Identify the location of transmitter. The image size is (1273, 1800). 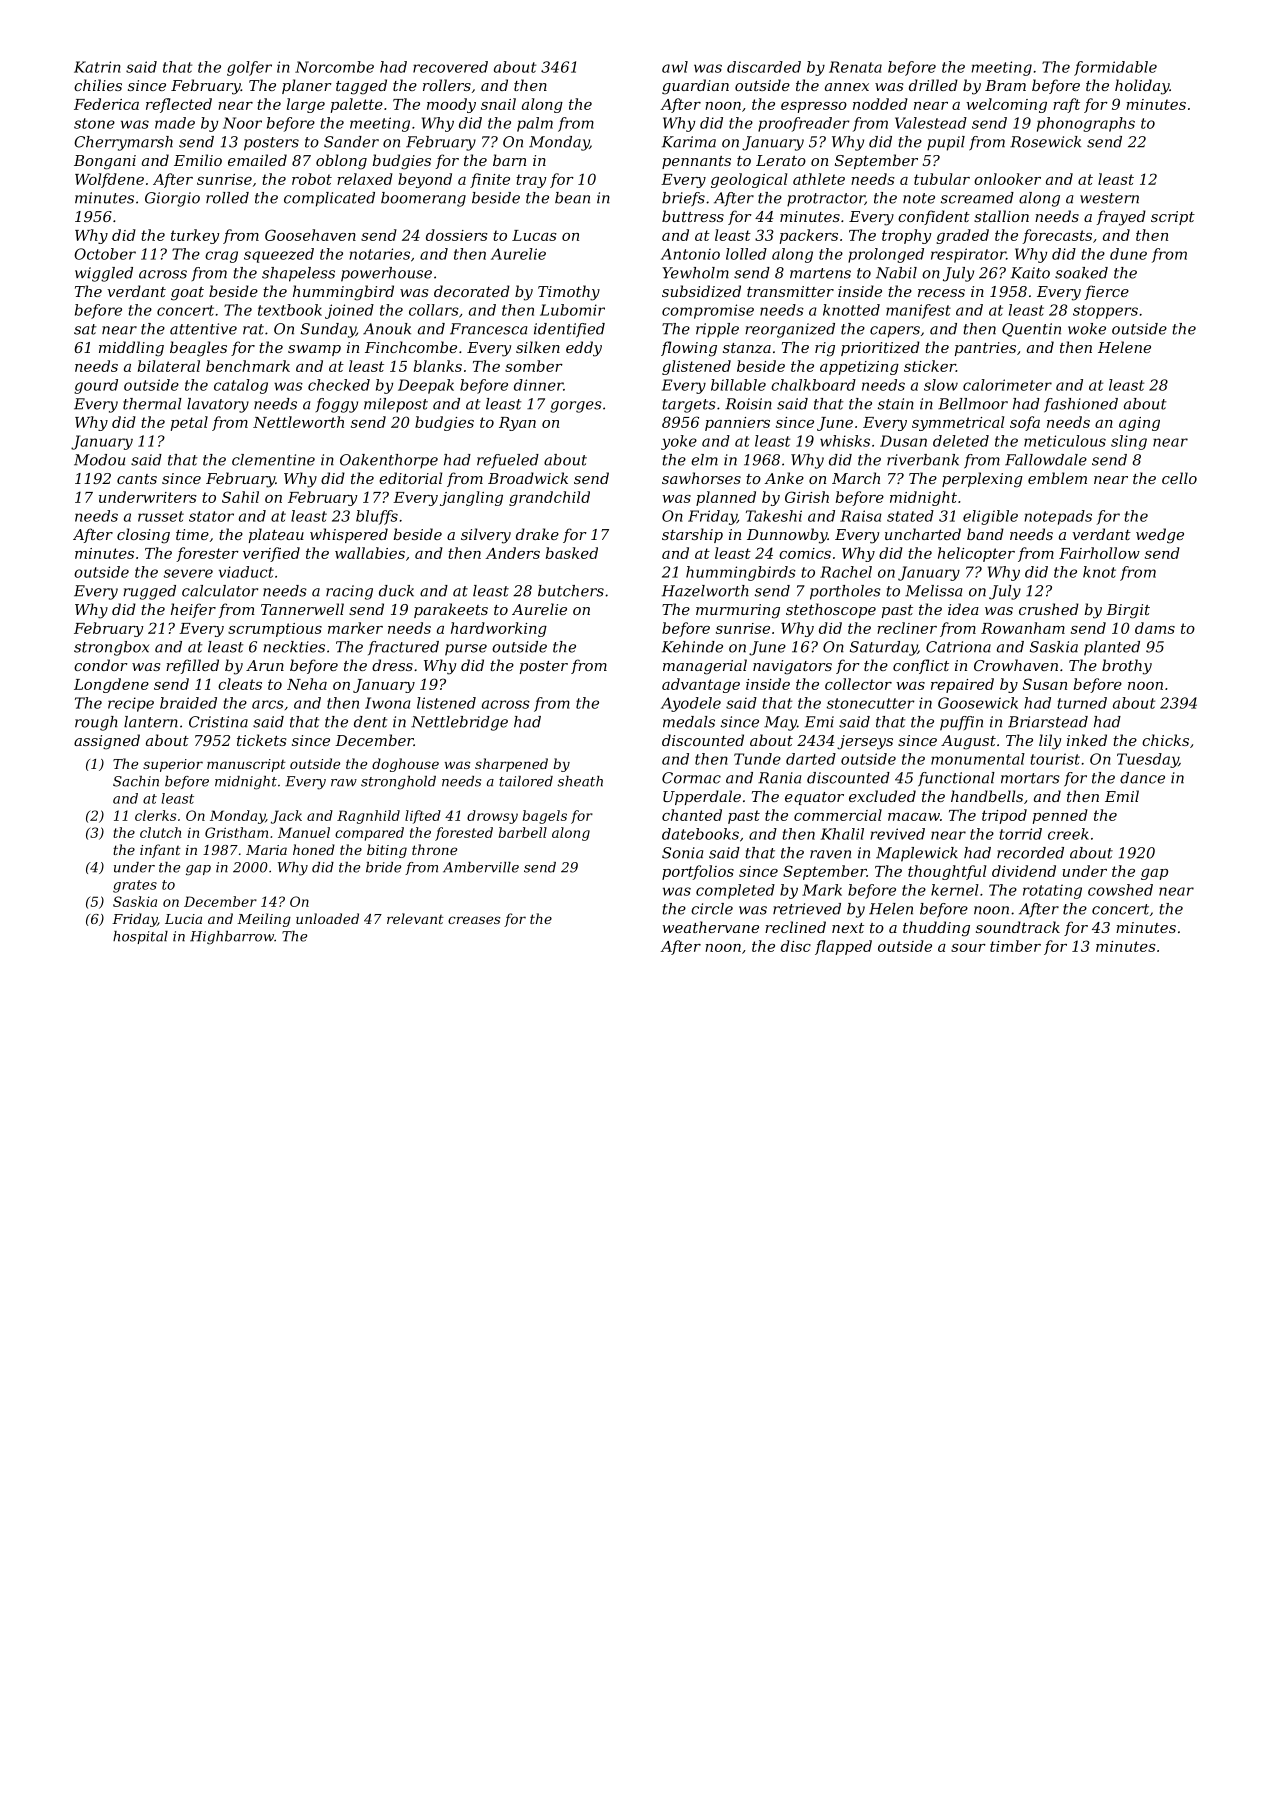
(790, 291).
